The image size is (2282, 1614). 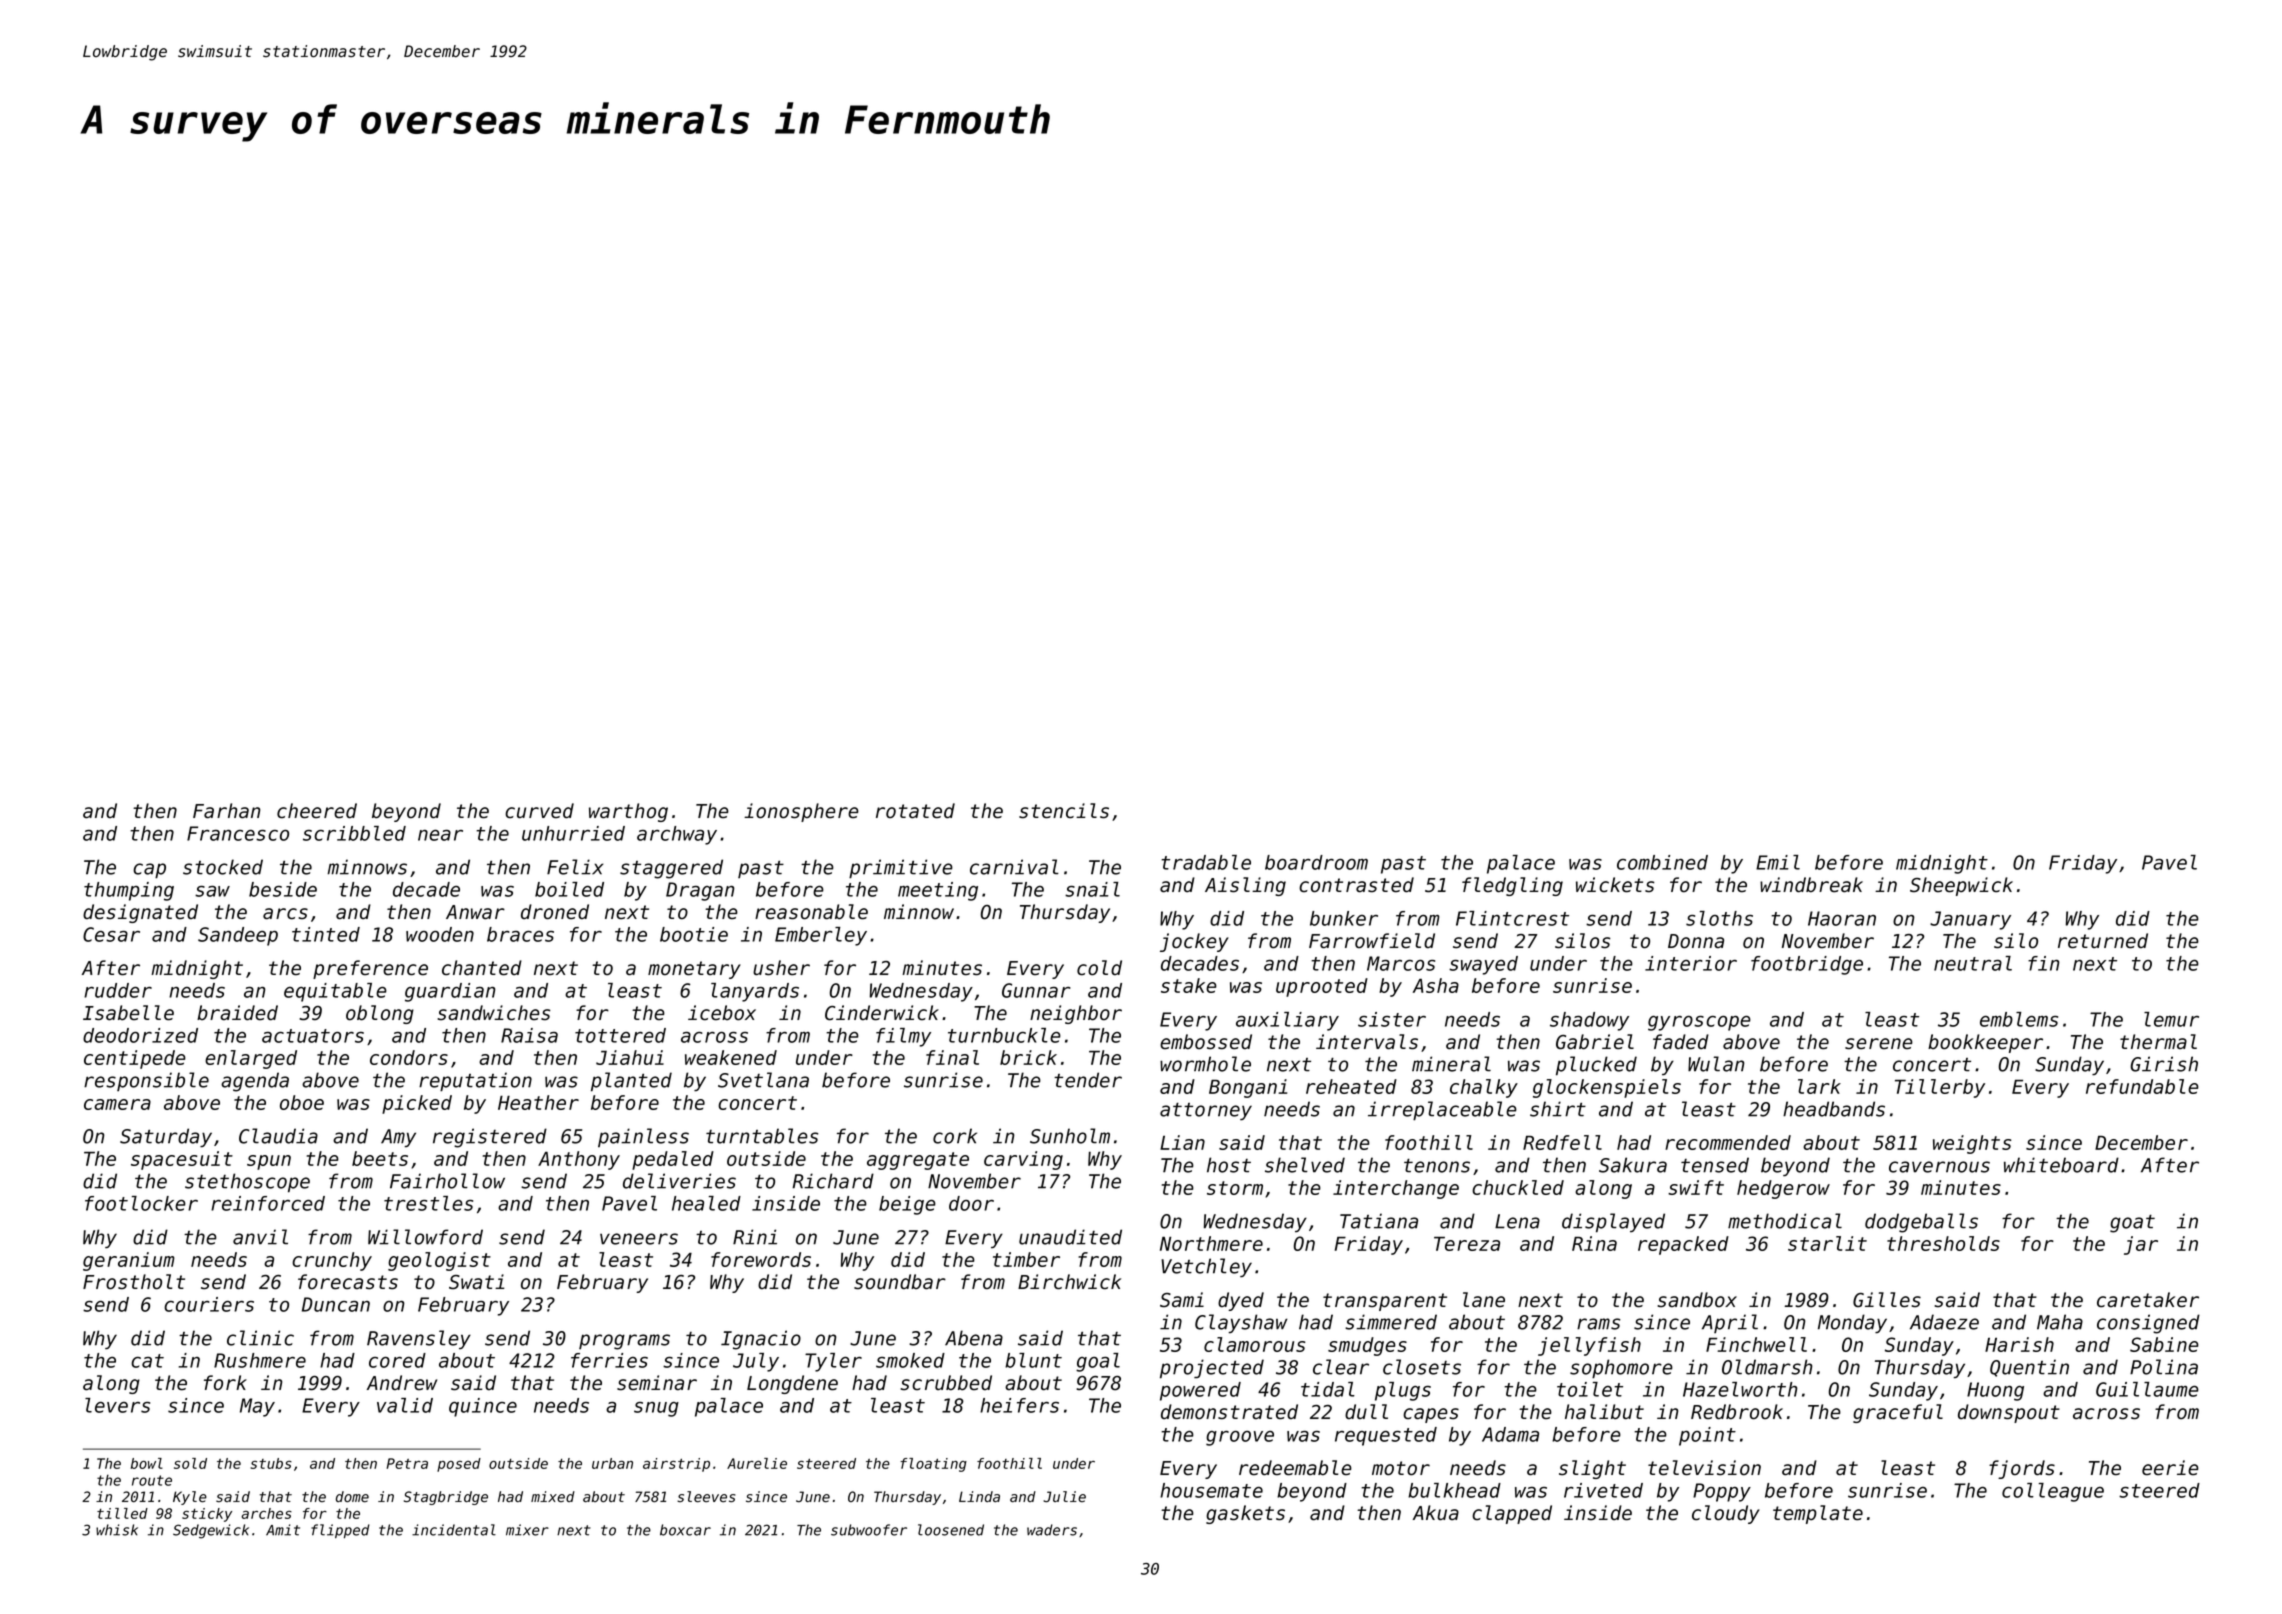 I want to click on headbands, so click(x=1834, y=1109).
